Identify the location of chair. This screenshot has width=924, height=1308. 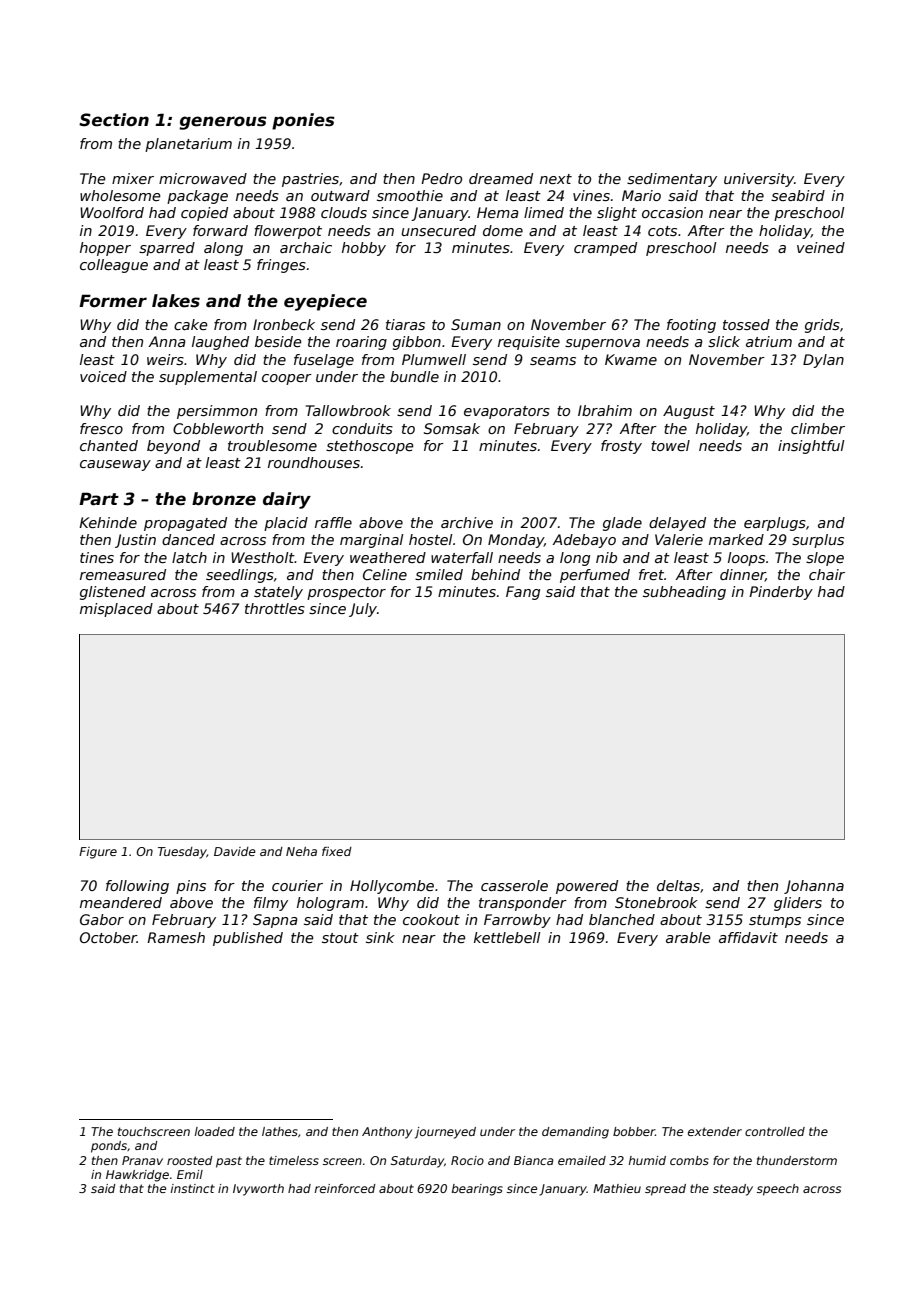
(827, 574).
